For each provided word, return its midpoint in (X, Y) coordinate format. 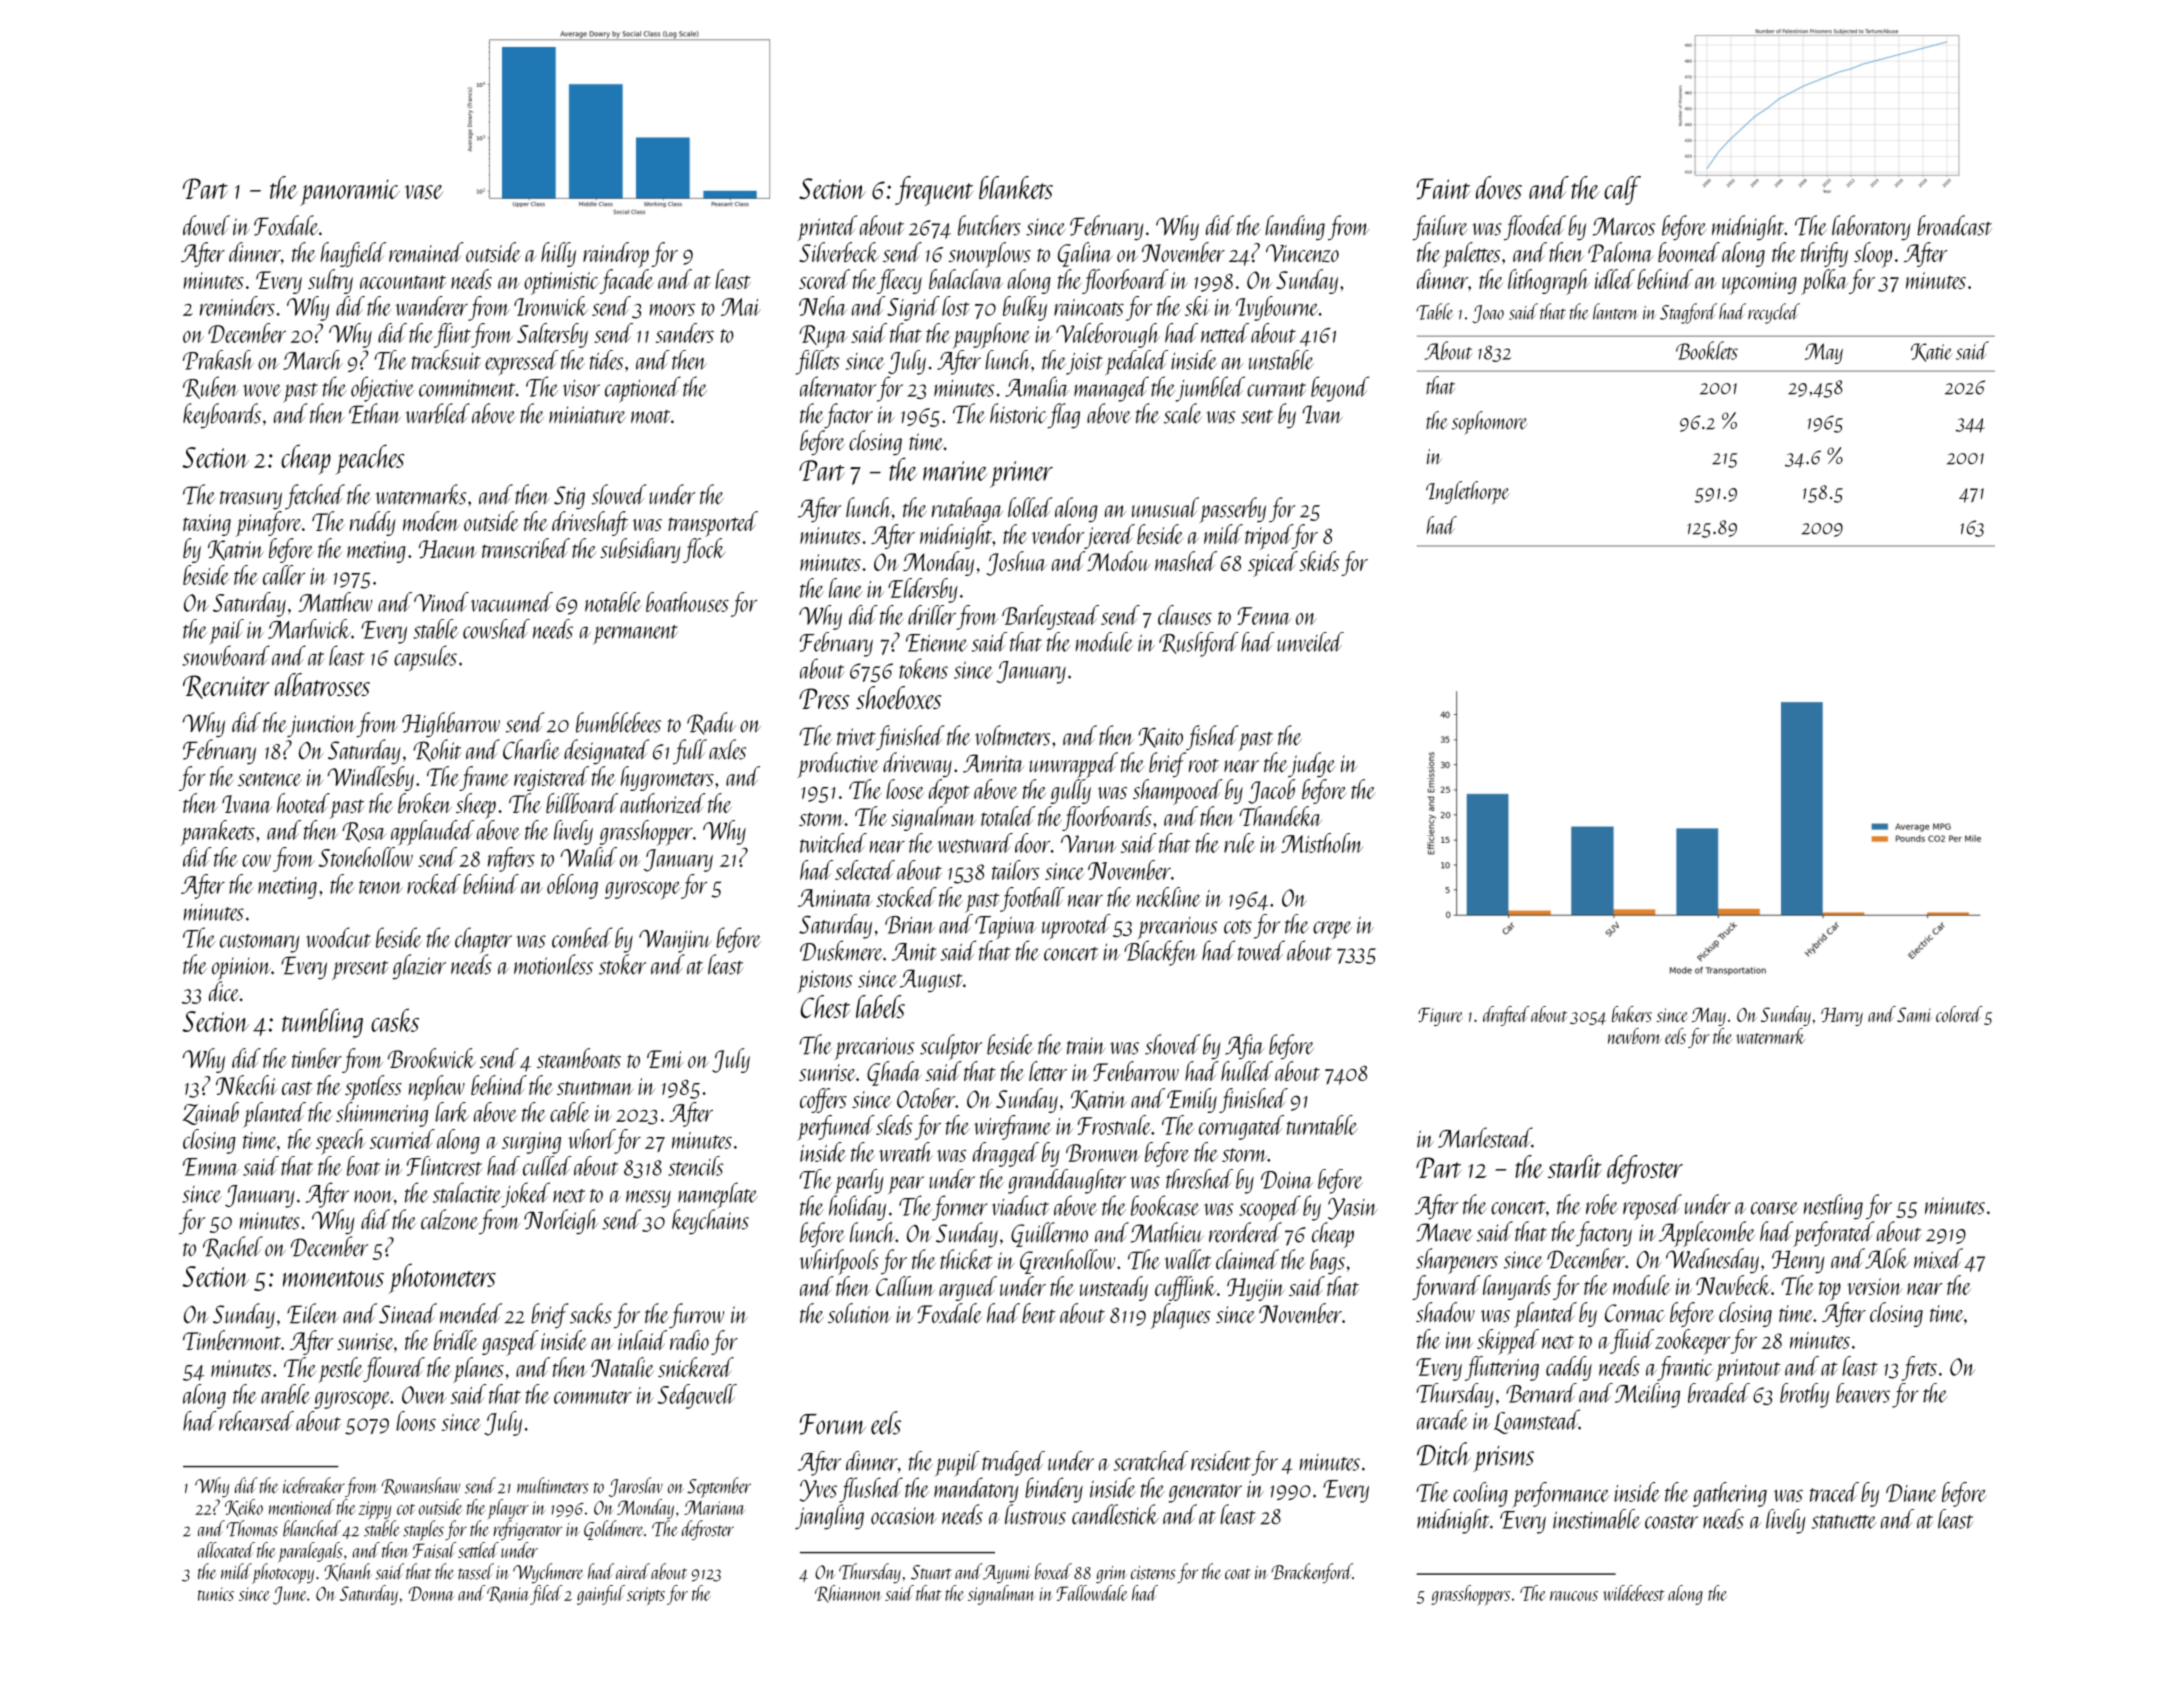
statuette (1844, 1522)
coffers (823, 1100)
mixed (1938, 1258)
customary (260, 943)
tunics (216, 1594)
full (690, 752)
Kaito (1160, 737)
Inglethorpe (1468, 493)
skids (1319, 561)
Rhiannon (848, 1594)
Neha (823, 306)
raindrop (616, 255)
